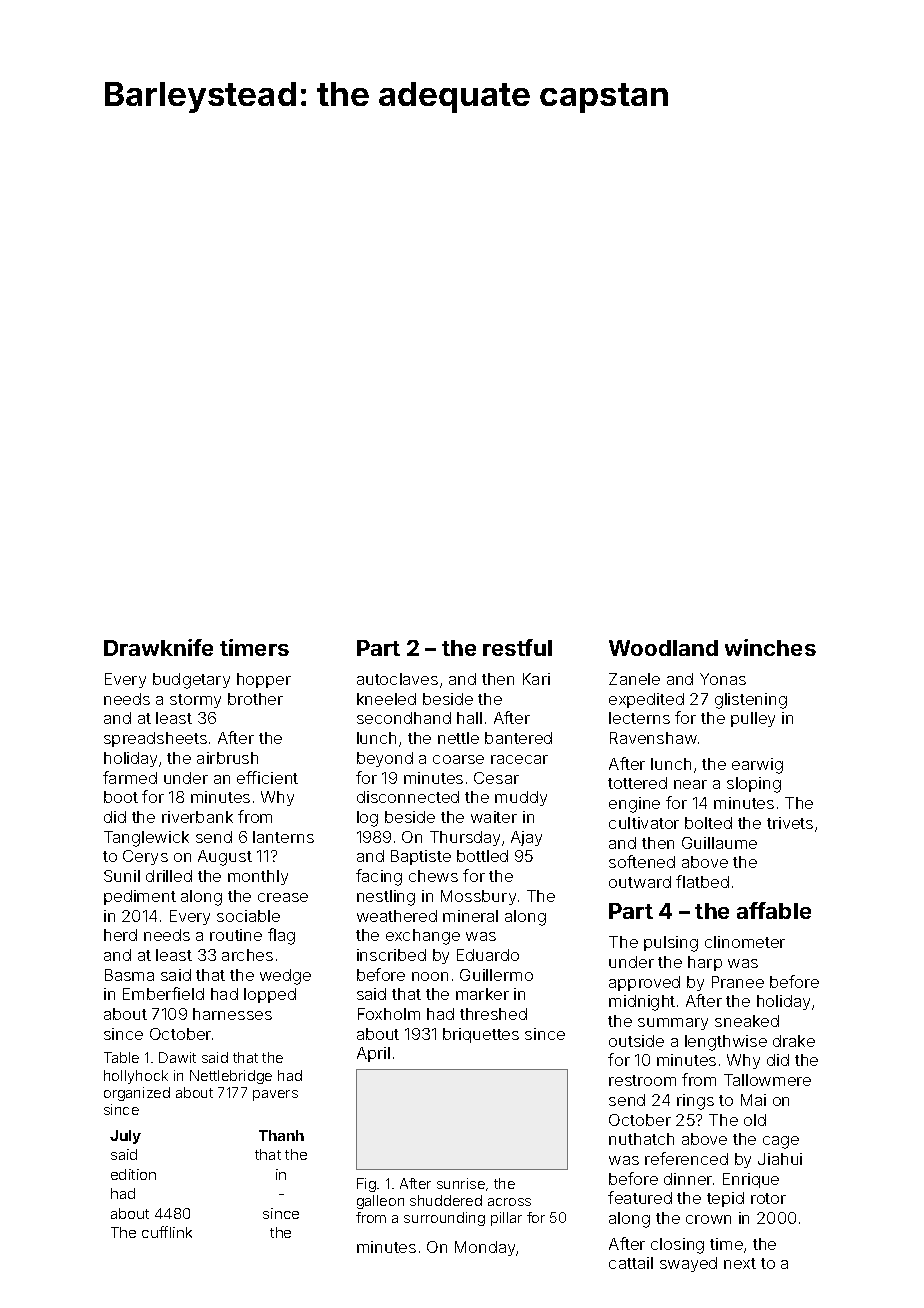 The width and height of the image is (924, 1308). Describe the element at coordinates (478, 897) in the image. I see `Mossbury` at that location.
